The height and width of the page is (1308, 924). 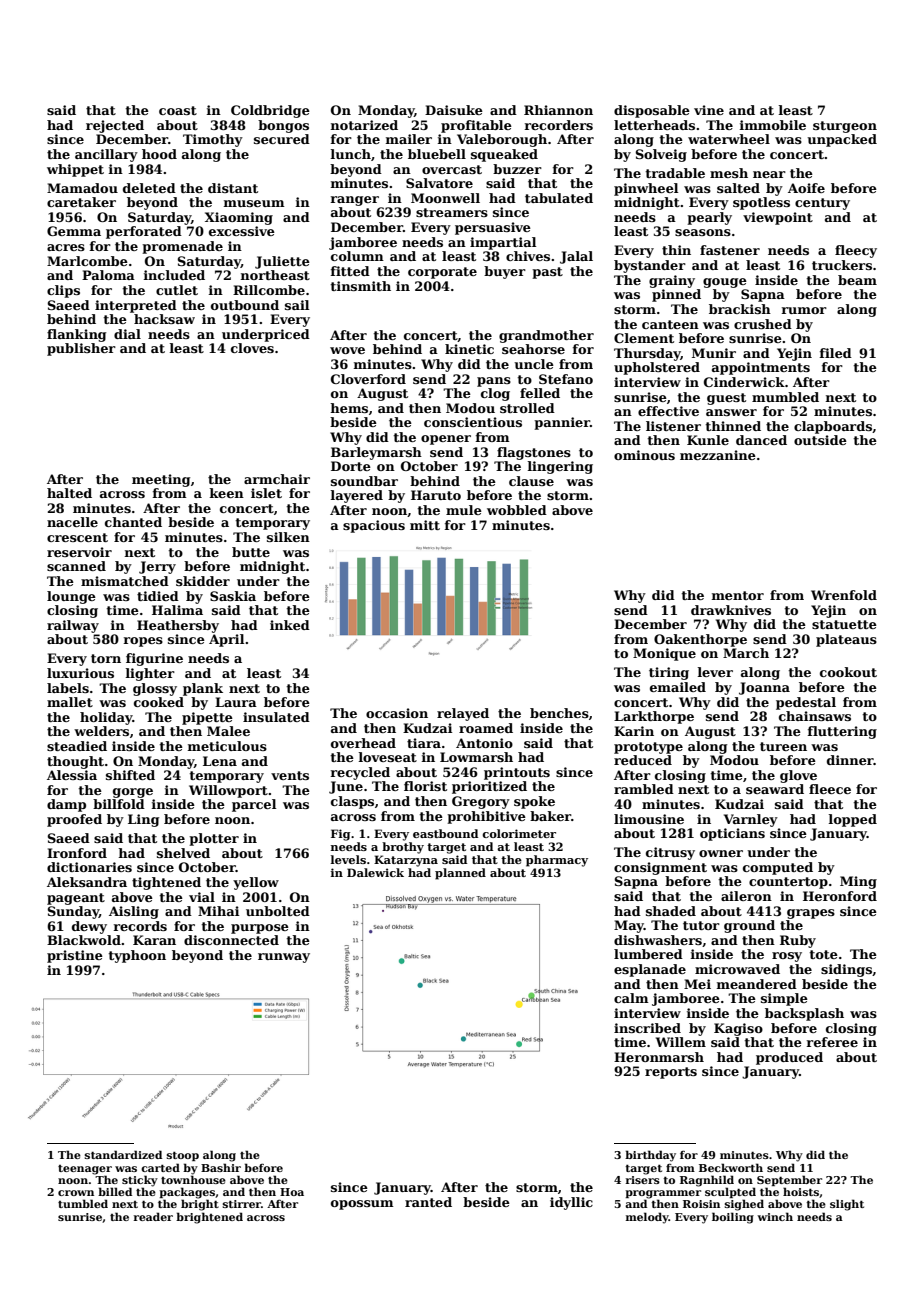 I want to click on reader, so click(x=153, y=1216).
